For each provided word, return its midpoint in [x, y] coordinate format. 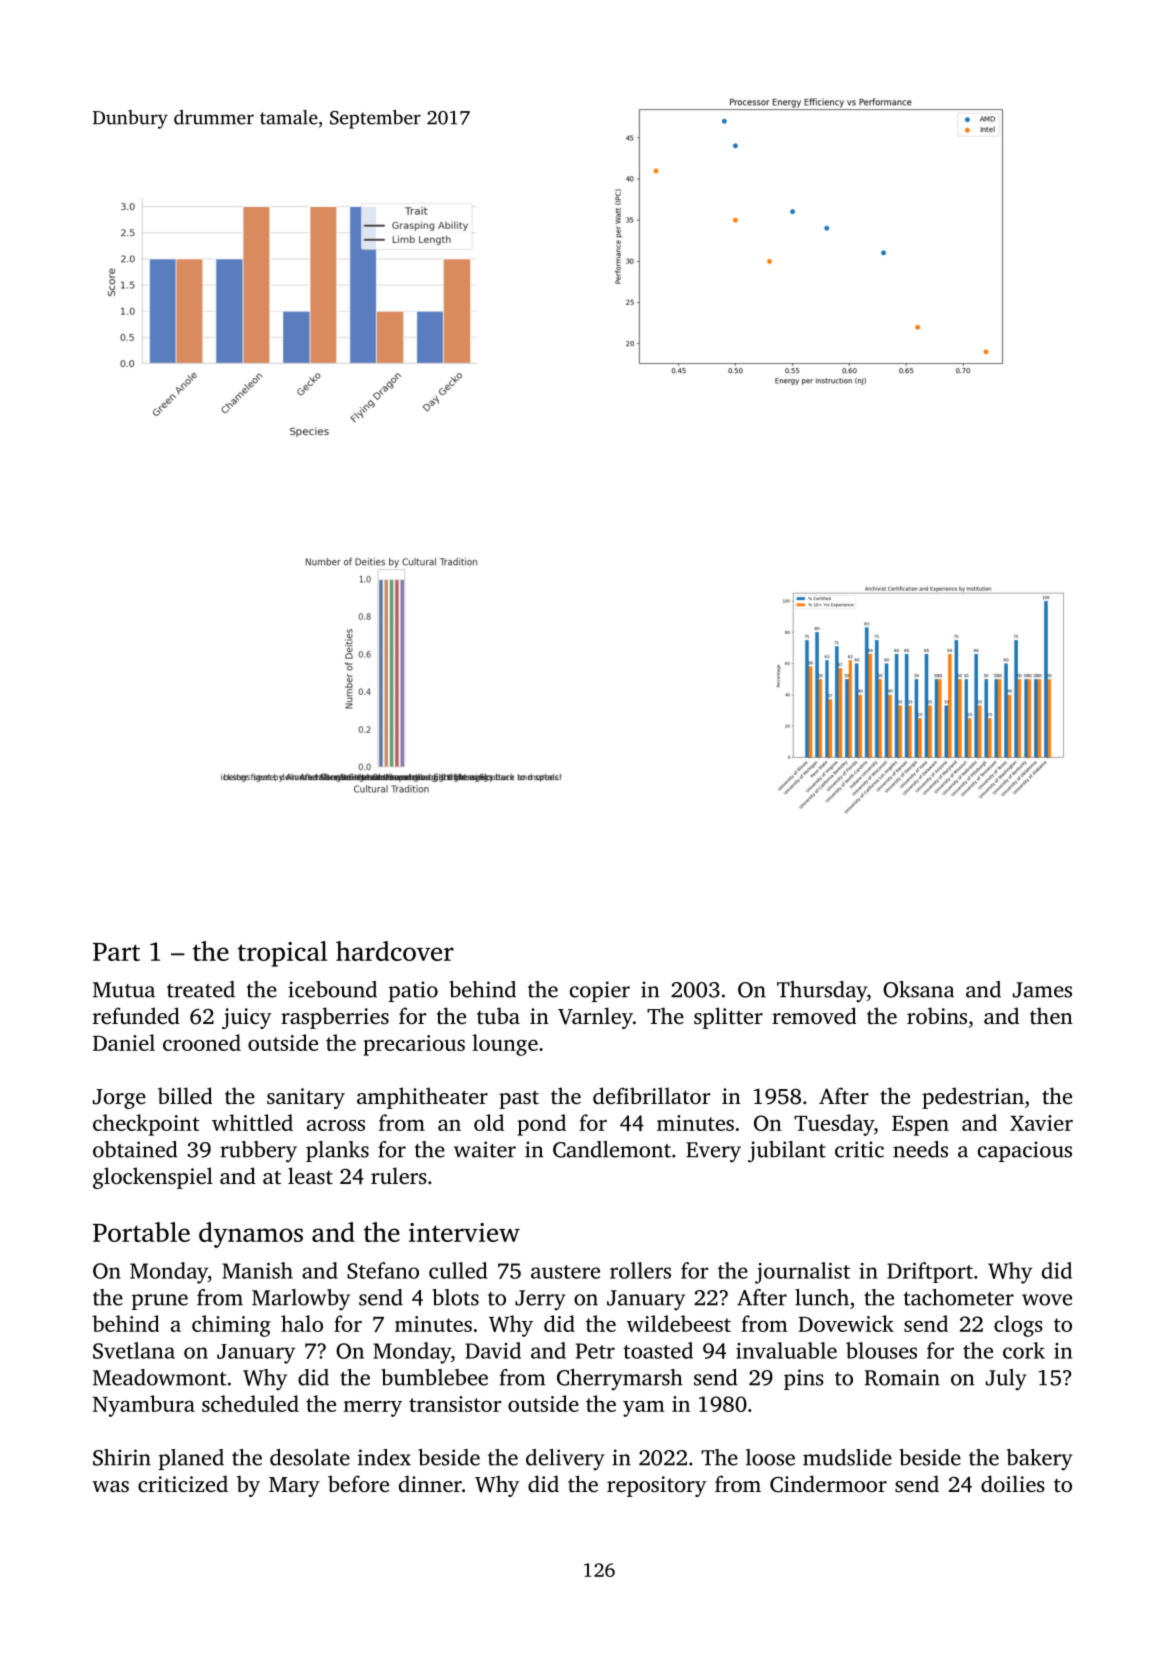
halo [302, 1323]
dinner [430, 1483]
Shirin [122, 1457]
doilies [1013, 1483]
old [489, 1122]
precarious [414, 1045]
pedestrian [973, 1098]
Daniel [124, 1042]
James [1042, 990]
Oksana [918, 989]
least [310, 1175]
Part [116, 952]
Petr [595, 1351]
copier [600, 991]
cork [1024, 1350]
